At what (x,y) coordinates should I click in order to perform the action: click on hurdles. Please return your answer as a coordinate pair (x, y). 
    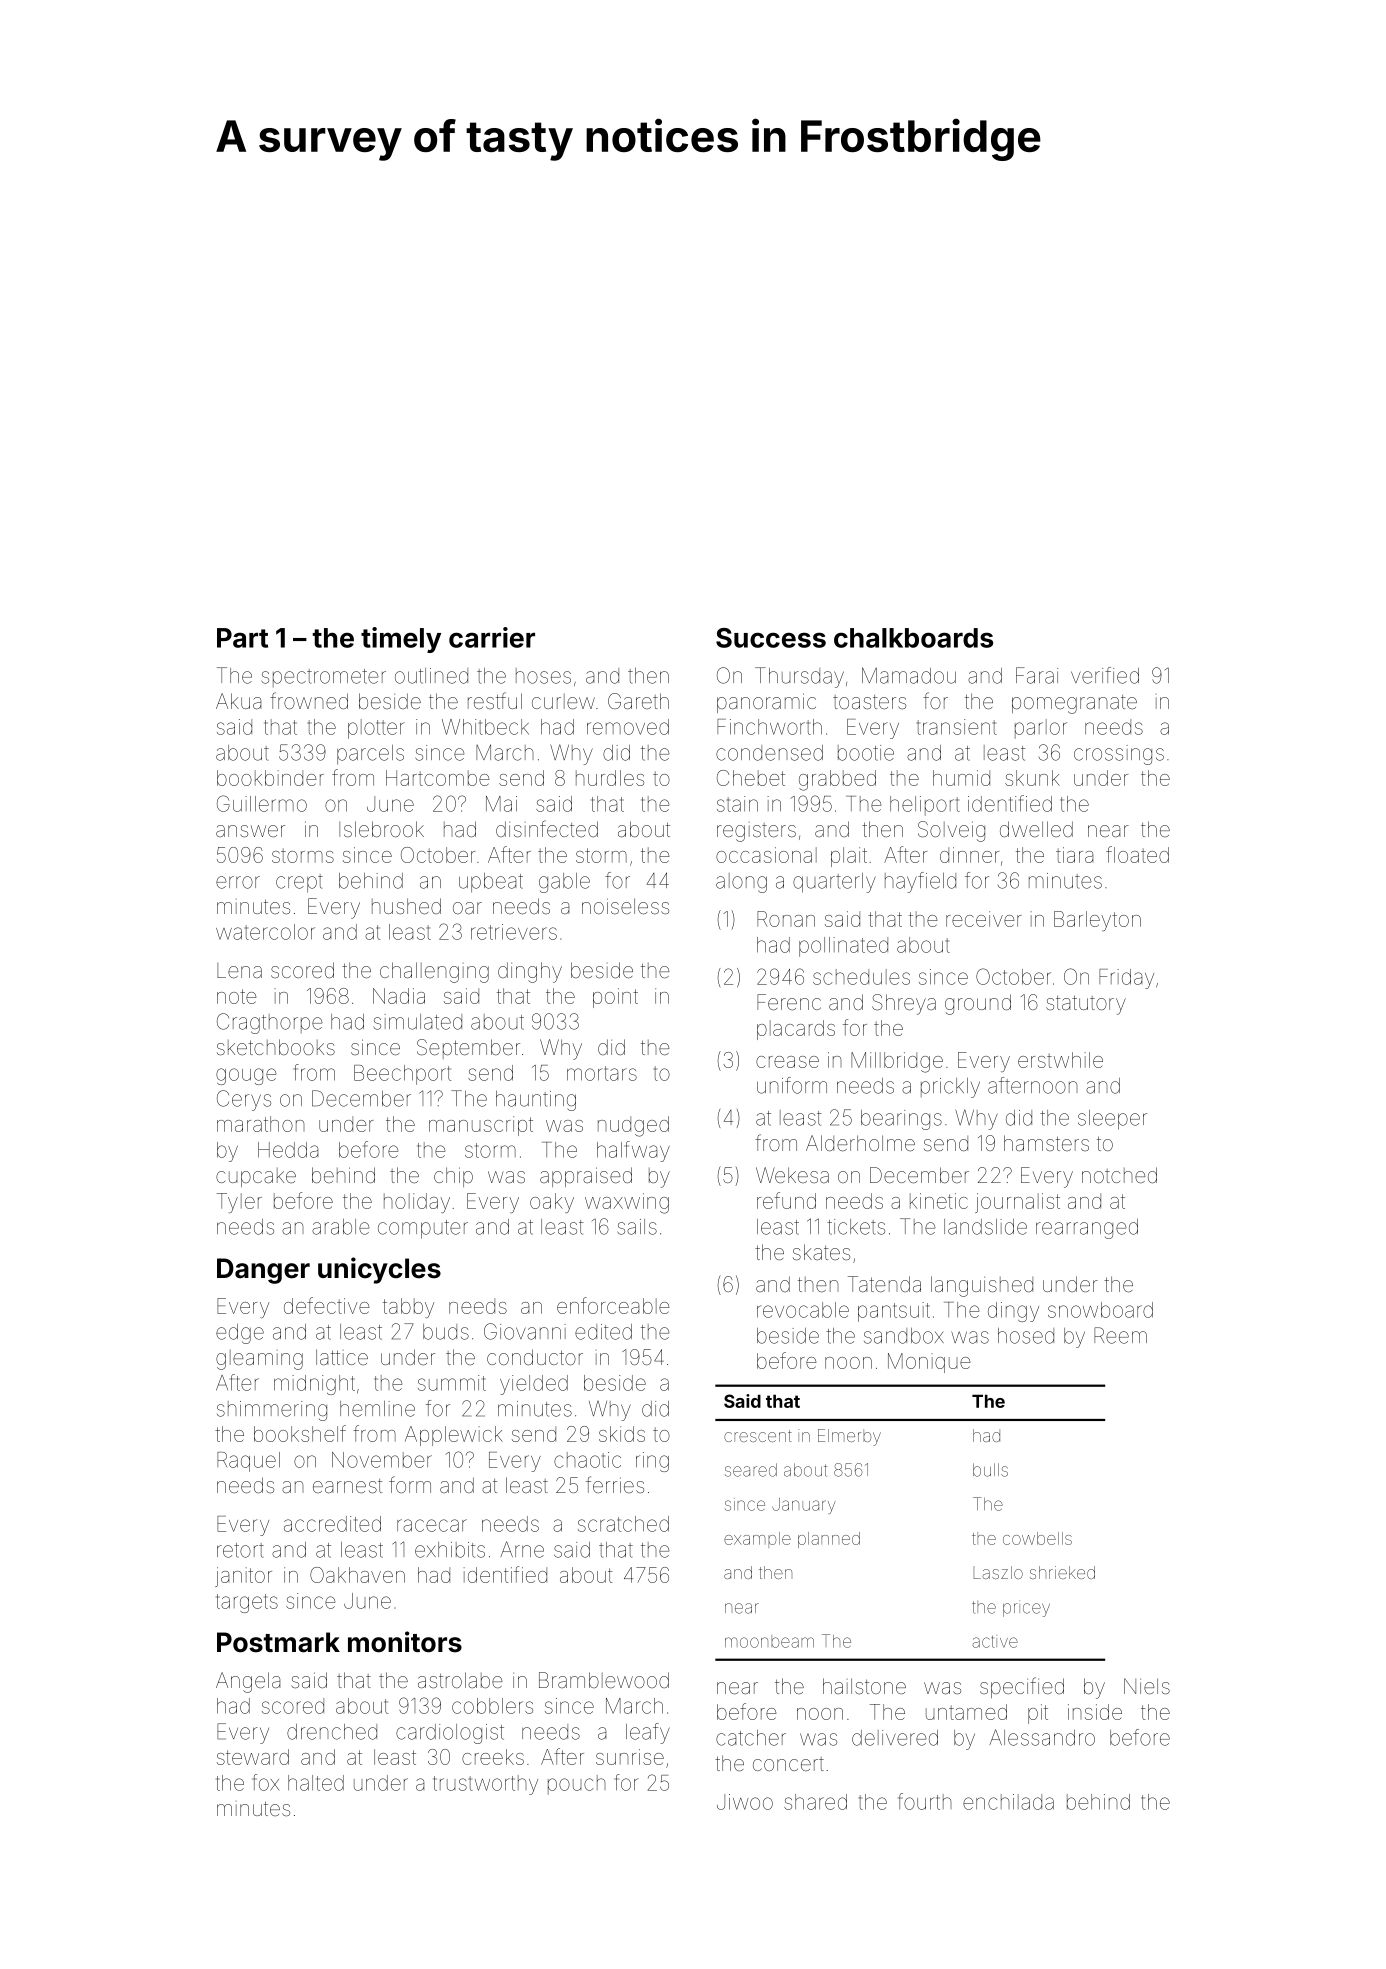
    Looking at the image, I should click on (610, 778).
